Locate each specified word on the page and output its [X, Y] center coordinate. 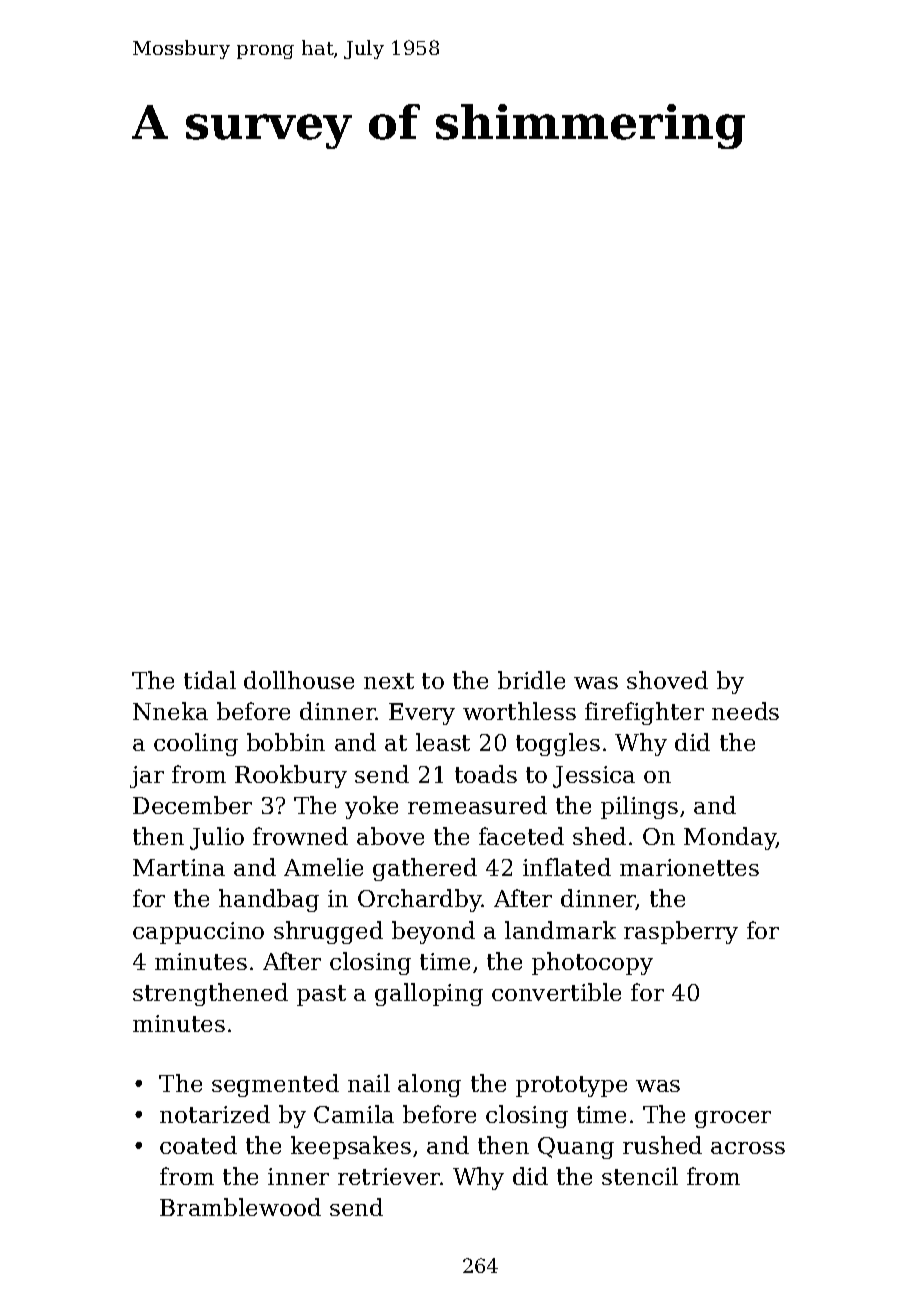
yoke [371, 807]
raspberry [681, 932]
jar [147, 777]
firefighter [644, 713]
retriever [389, 1176]
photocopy [592, 963]
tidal [210, 680]
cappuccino [198, 933]
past [321, 995]
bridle [531, 680]
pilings [639, 807]
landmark [560, 930]
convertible [556, 992]
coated [198, 1145]
